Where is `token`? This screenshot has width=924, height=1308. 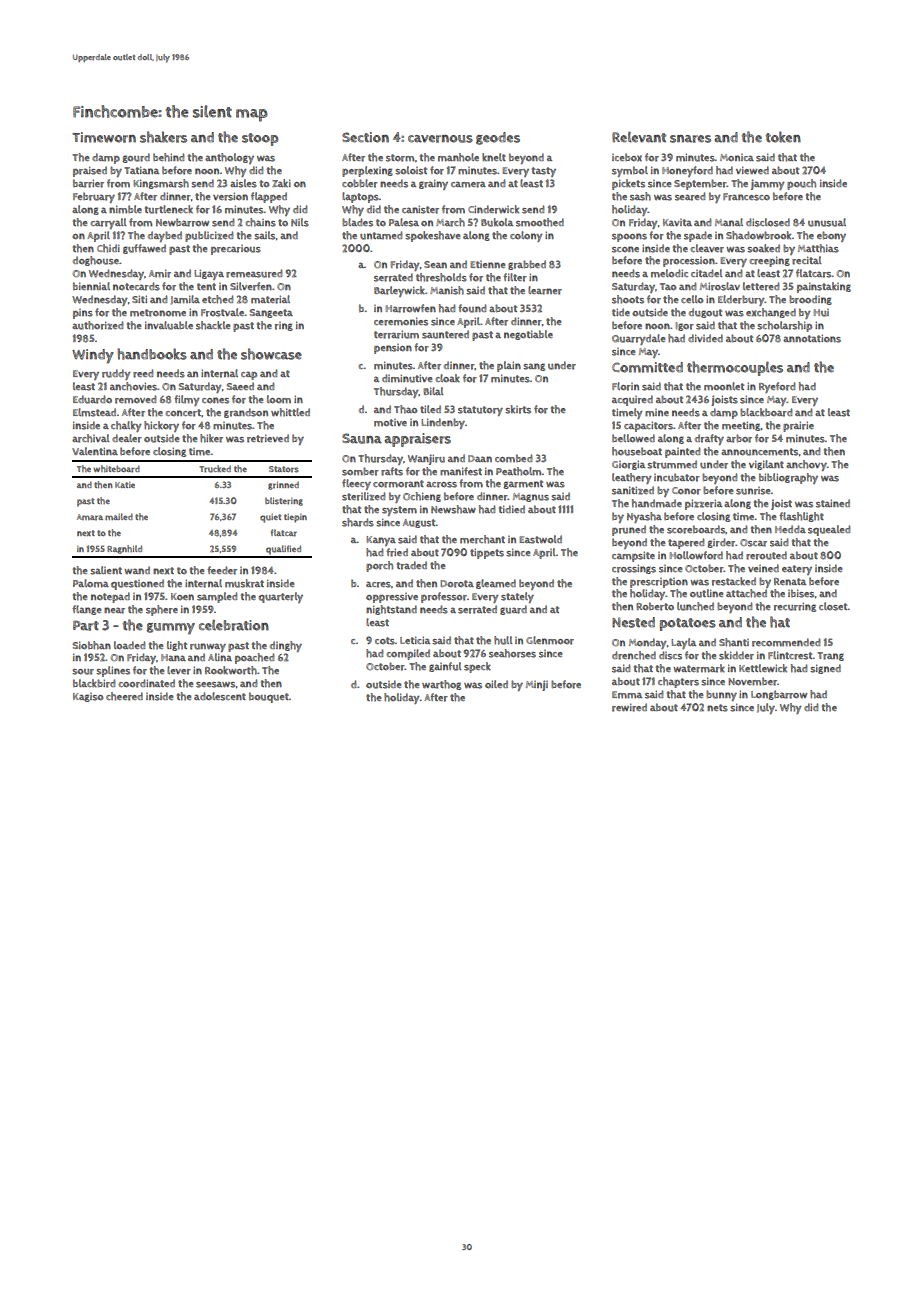
token is located at coordinates (783, 137).
